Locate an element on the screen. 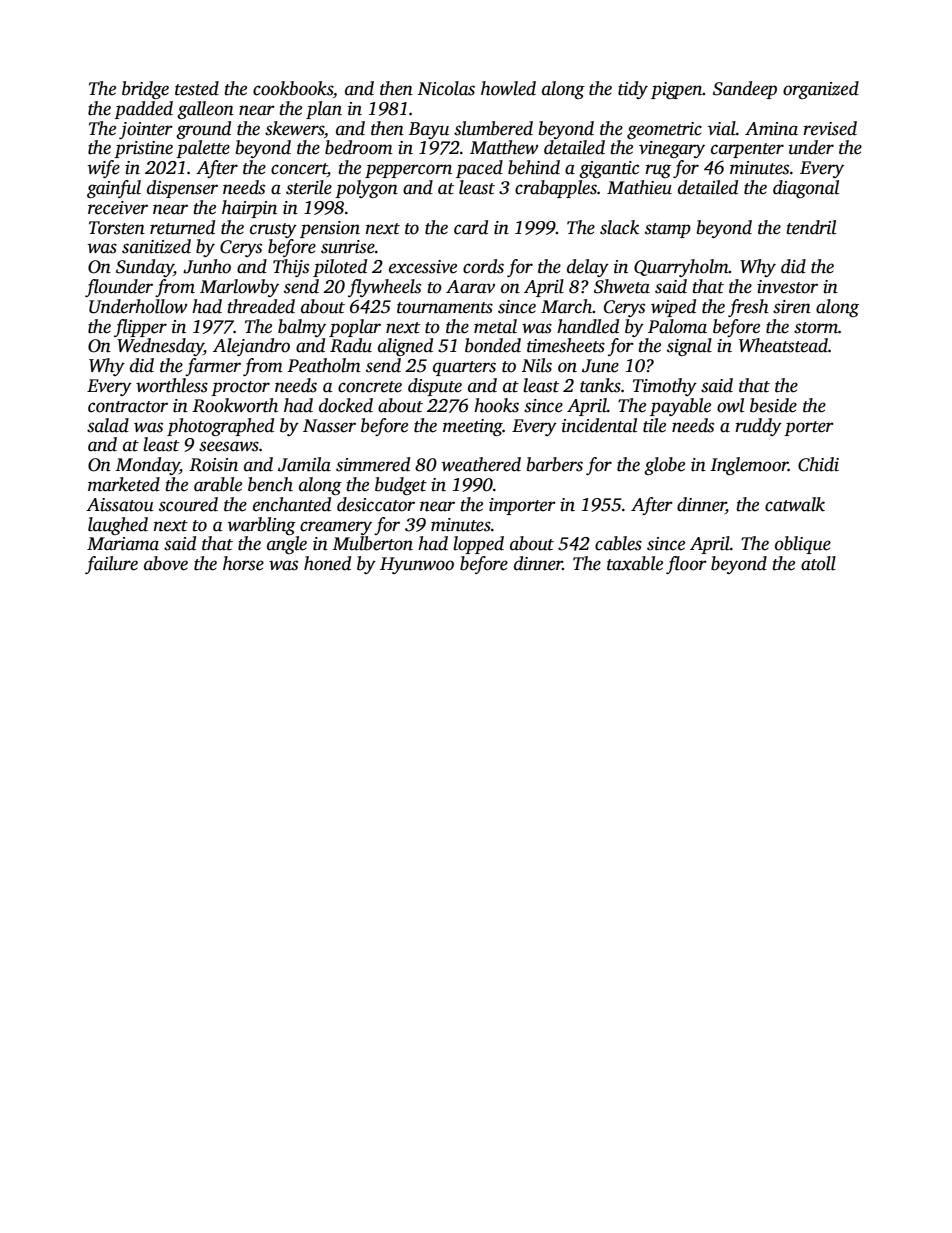  Sandeep is located at coordinates (745, 90).
